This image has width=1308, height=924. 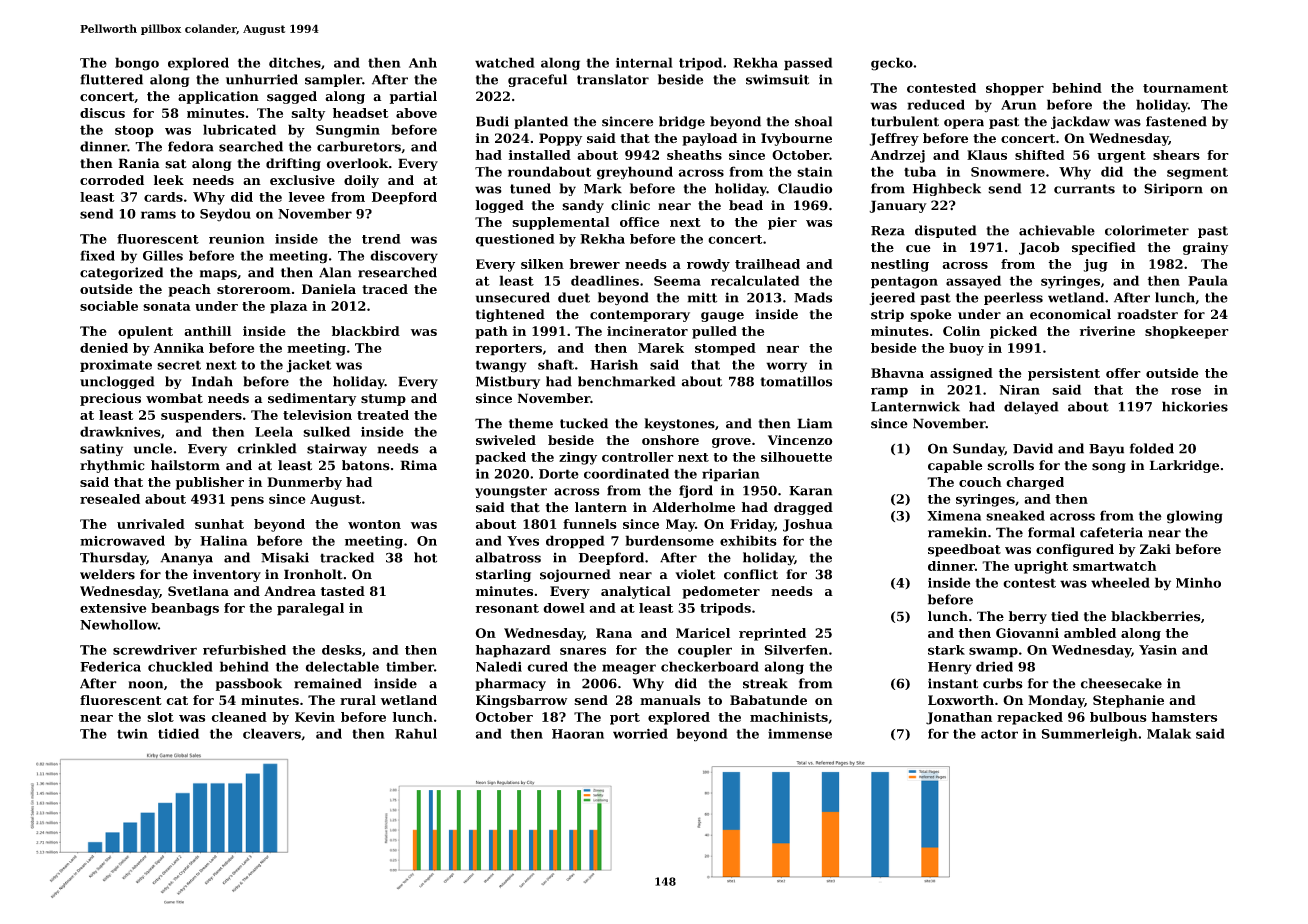 What do you see at coordinates (366, 331) in the image?
I see `blackbird` at bounding box center [366, 331].
